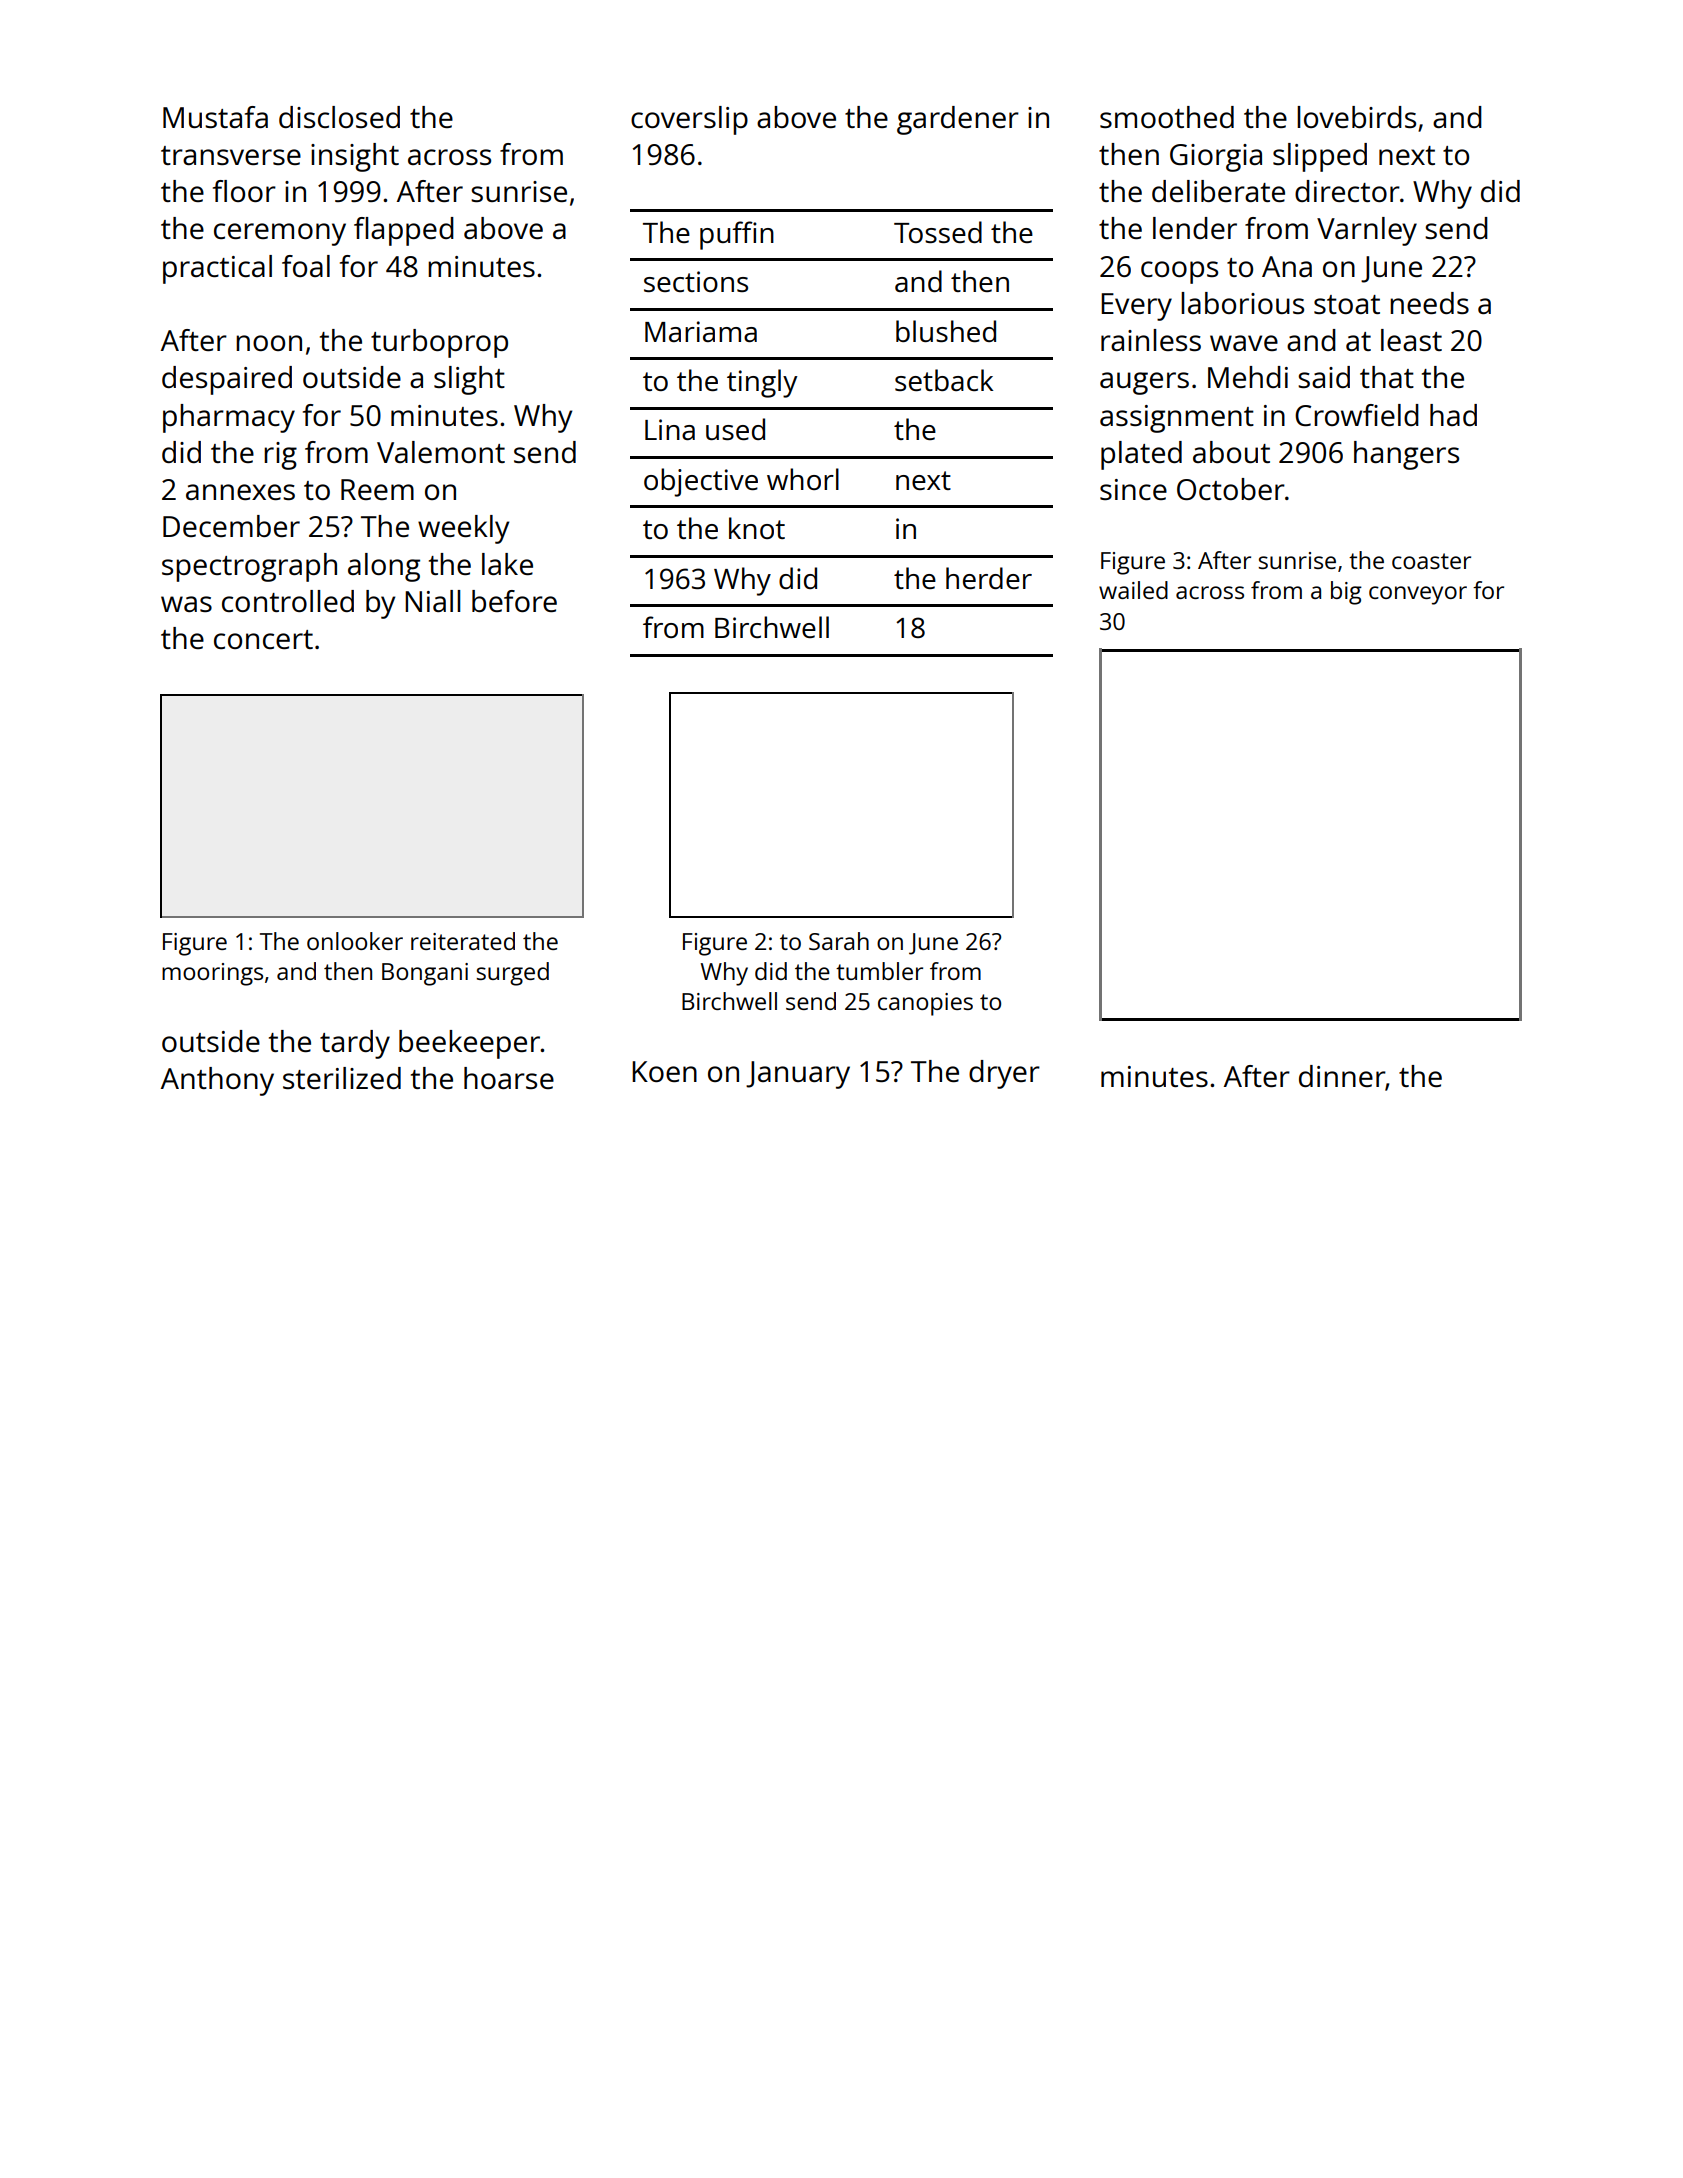  What do you see at coordinates (1231, 489) in the screenshot?
I see `October` at bounding box center [1231, 489].
